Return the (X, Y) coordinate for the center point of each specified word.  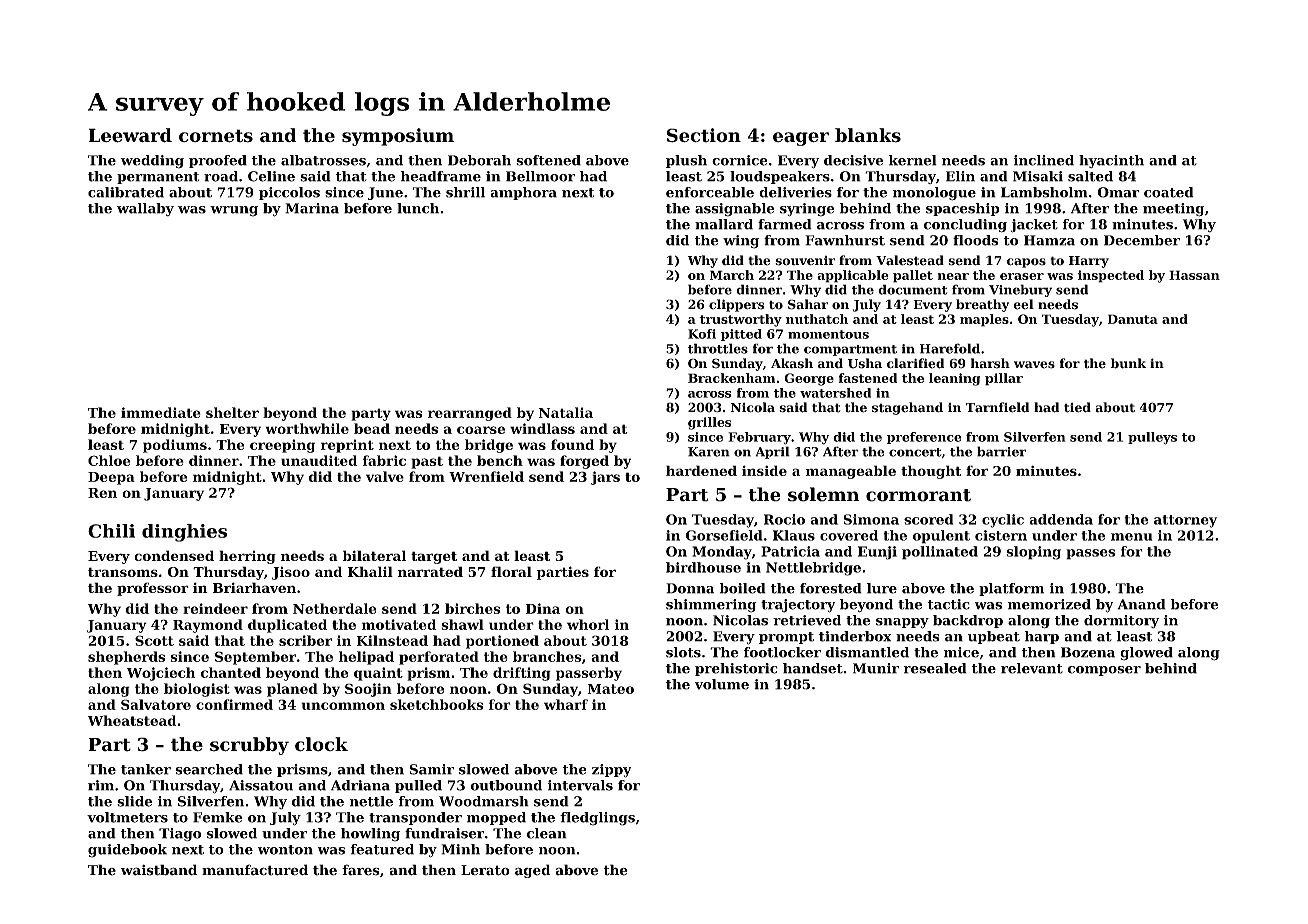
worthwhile (307, 428)
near (953, 276)
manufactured (255, 870)
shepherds (126, 658)
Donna (690, 588)
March (732, 275)
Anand (1141, 604)
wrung (234, 211)
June (385, 193)
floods (975, 240)
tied (1077, 407)
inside (764, 470)
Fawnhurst (845, 240)
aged (532, 871)
